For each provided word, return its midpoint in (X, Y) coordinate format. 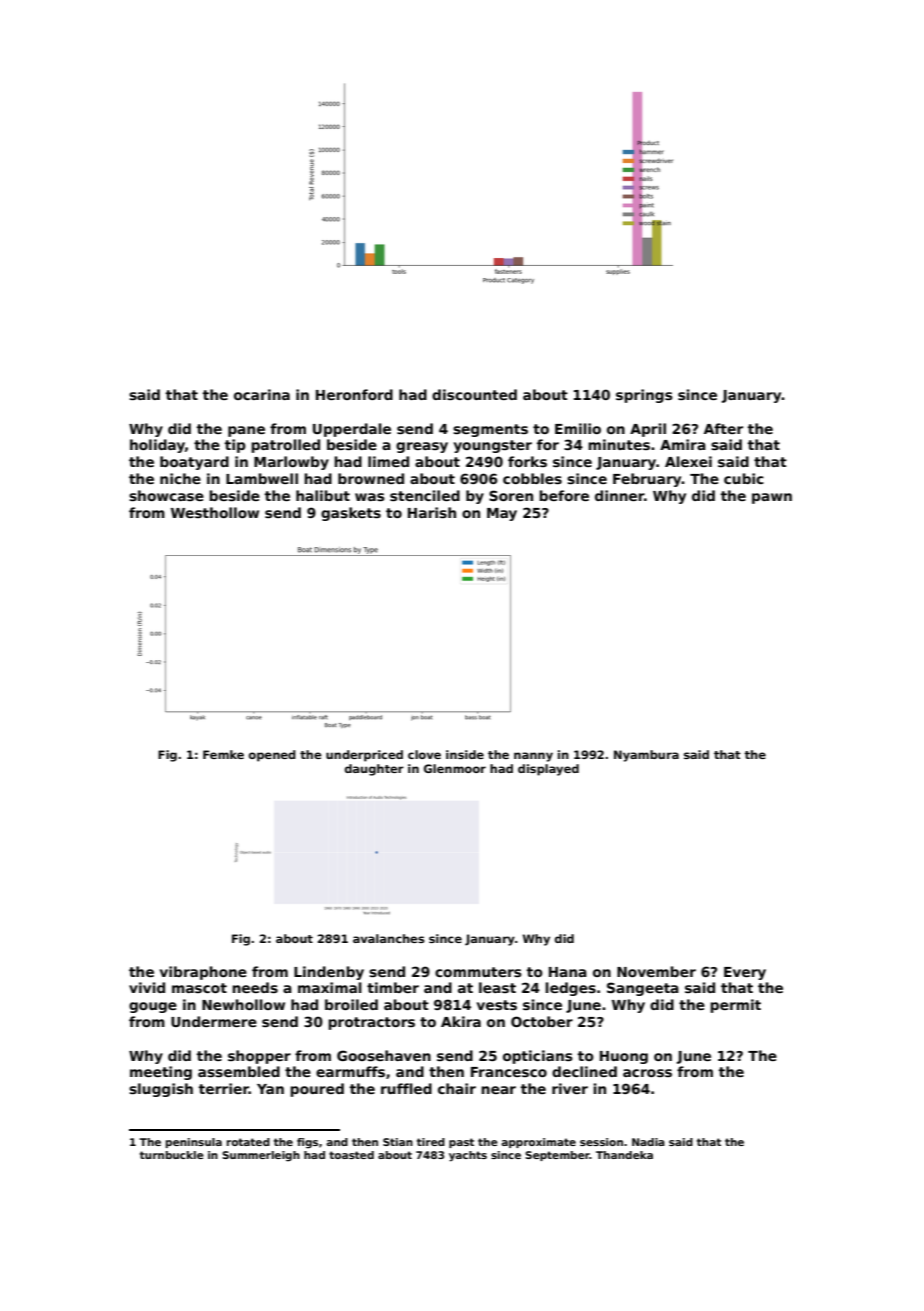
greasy (422, 447)
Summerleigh (261, 1156)
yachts (468, 1156)
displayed (548, 770)
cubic (744, 478)
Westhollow (215, 512)
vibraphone (203, 973)
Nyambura (646, 756)
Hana (568, 972)
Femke (223, 754)
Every (745, 973)
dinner (619, 495)
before (564, 495)
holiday (157, 446)
